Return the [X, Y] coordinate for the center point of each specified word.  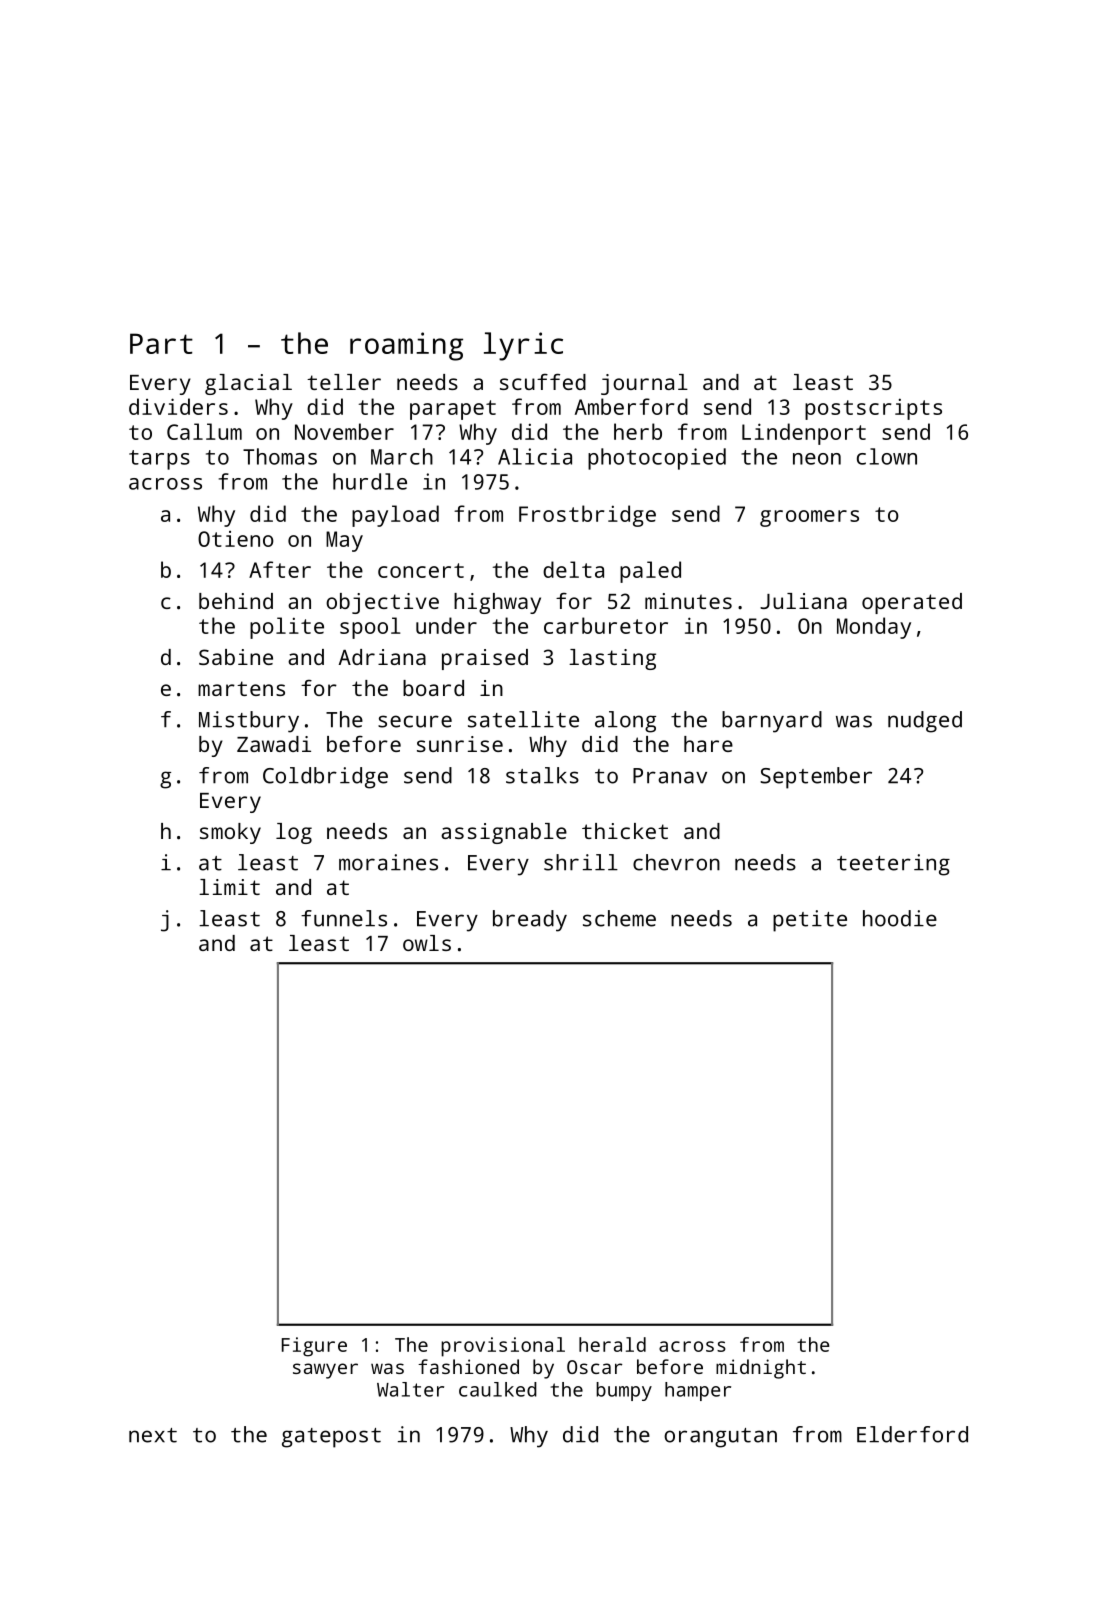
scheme [619, 918]
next [153, 1435]
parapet [453, 410]
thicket [625, 831]
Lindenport [804, 434]
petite [810, 921]
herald [612, 1344]
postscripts [873, 409]
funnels [344, 918]
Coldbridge [325, 778]
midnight [761, 1369]
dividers [178, 406]
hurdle [370, 481]
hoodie [900, 918]
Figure [314, 1347]
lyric [523, 346]
